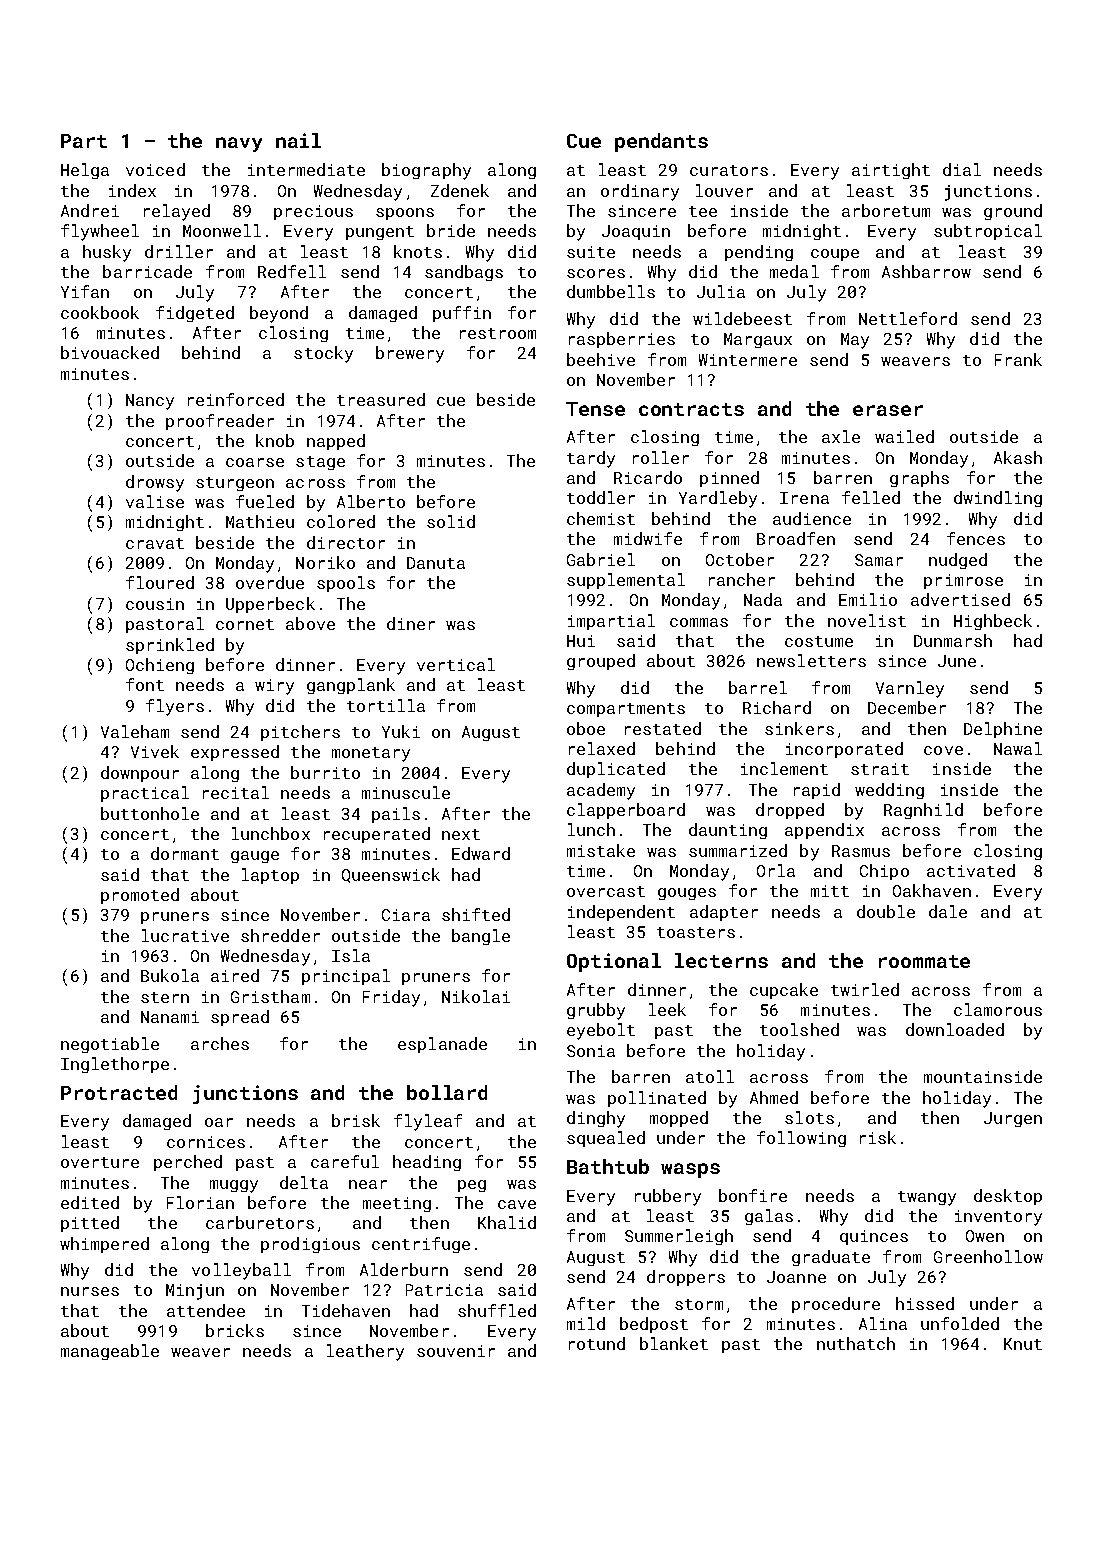  Describe the element at coordinates (185, 853) in the page. I see `dormant` at that location.
